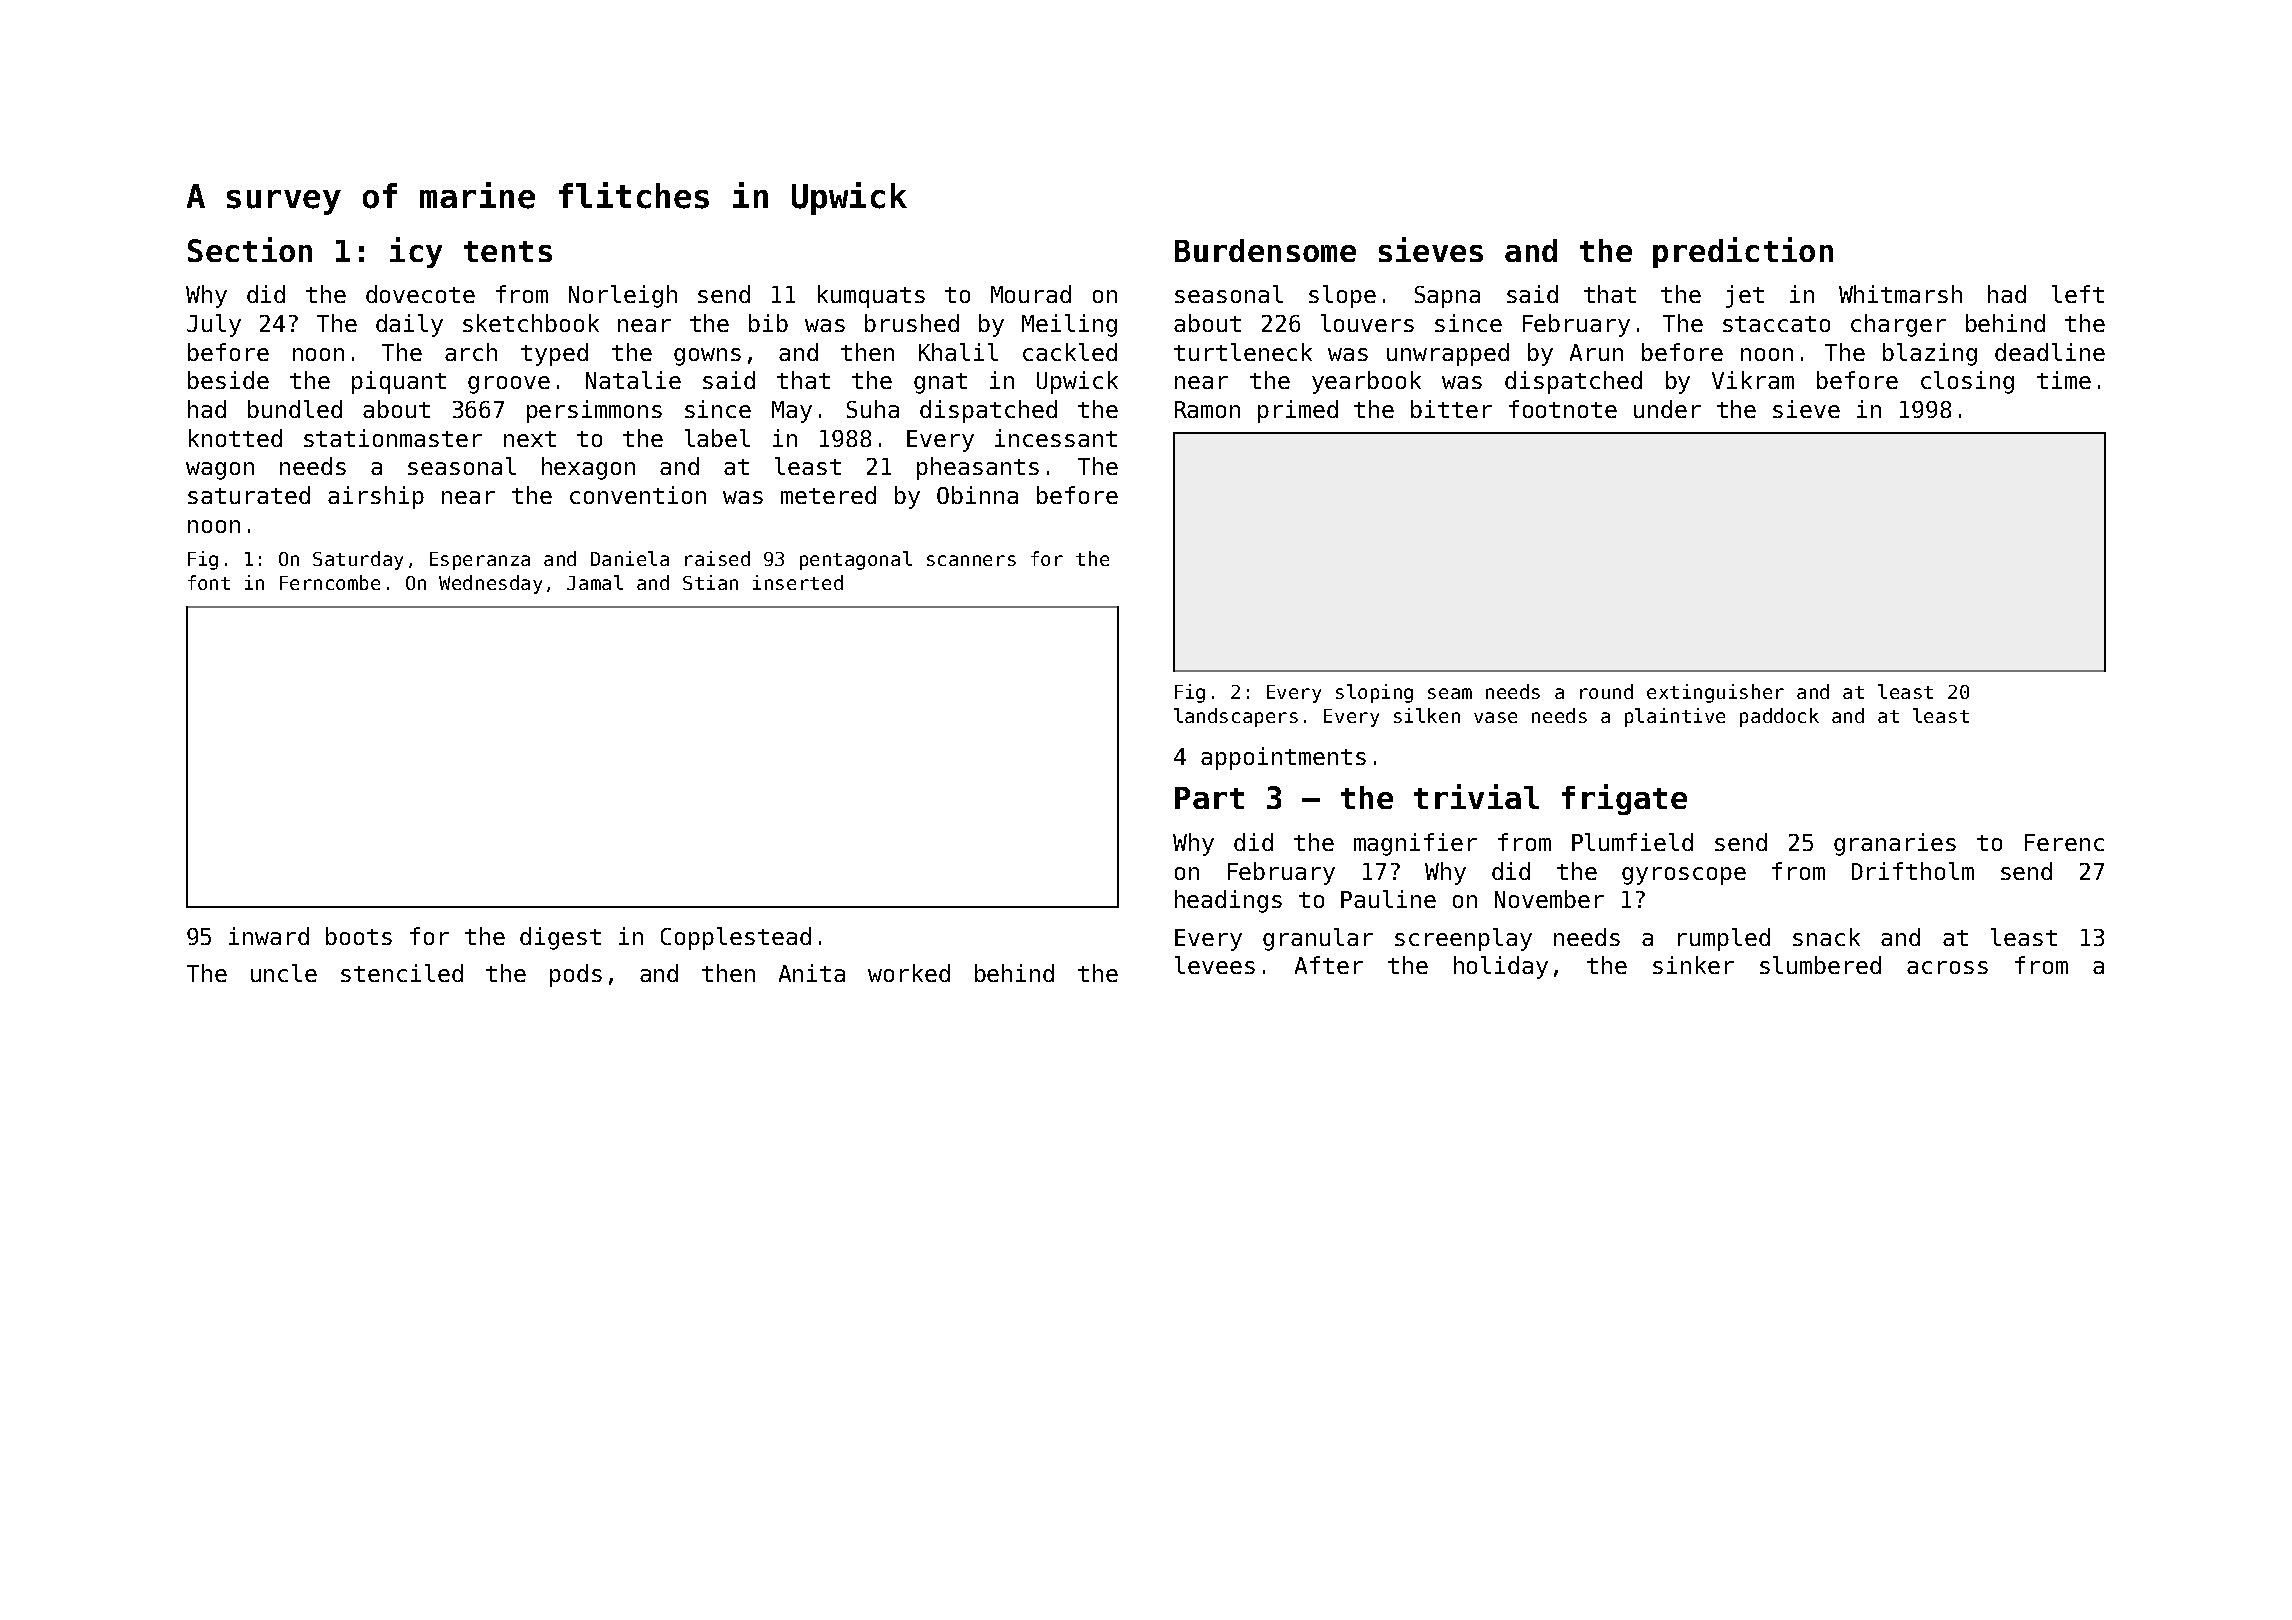 This screenshot has width=2292, height=1620. I want to click on inserted, so click(798, 582).
